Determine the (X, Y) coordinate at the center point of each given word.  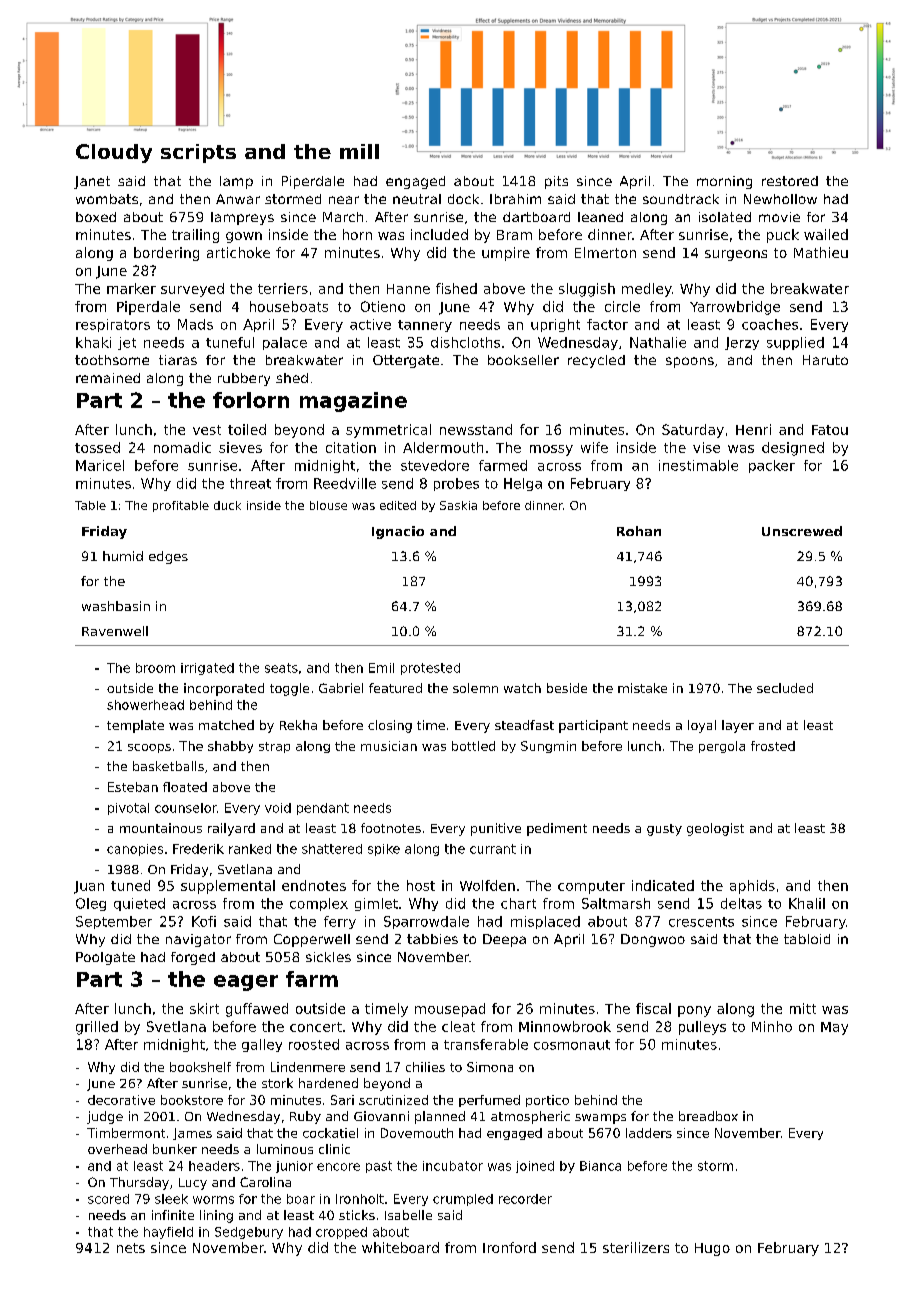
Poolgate (105, 958)
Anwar (238, 199)
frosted (773, 746)
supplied (795, 343)
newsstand (476, 429)
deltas (741, 903)
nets (131, 1248)
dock (463, 199)
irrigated (207, 669)
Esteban (133, 787)
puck (783, 236)
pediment (557, 829)
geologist (715, 829)
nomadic (182, 447)
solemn (475, 688)
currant (493, 849)
